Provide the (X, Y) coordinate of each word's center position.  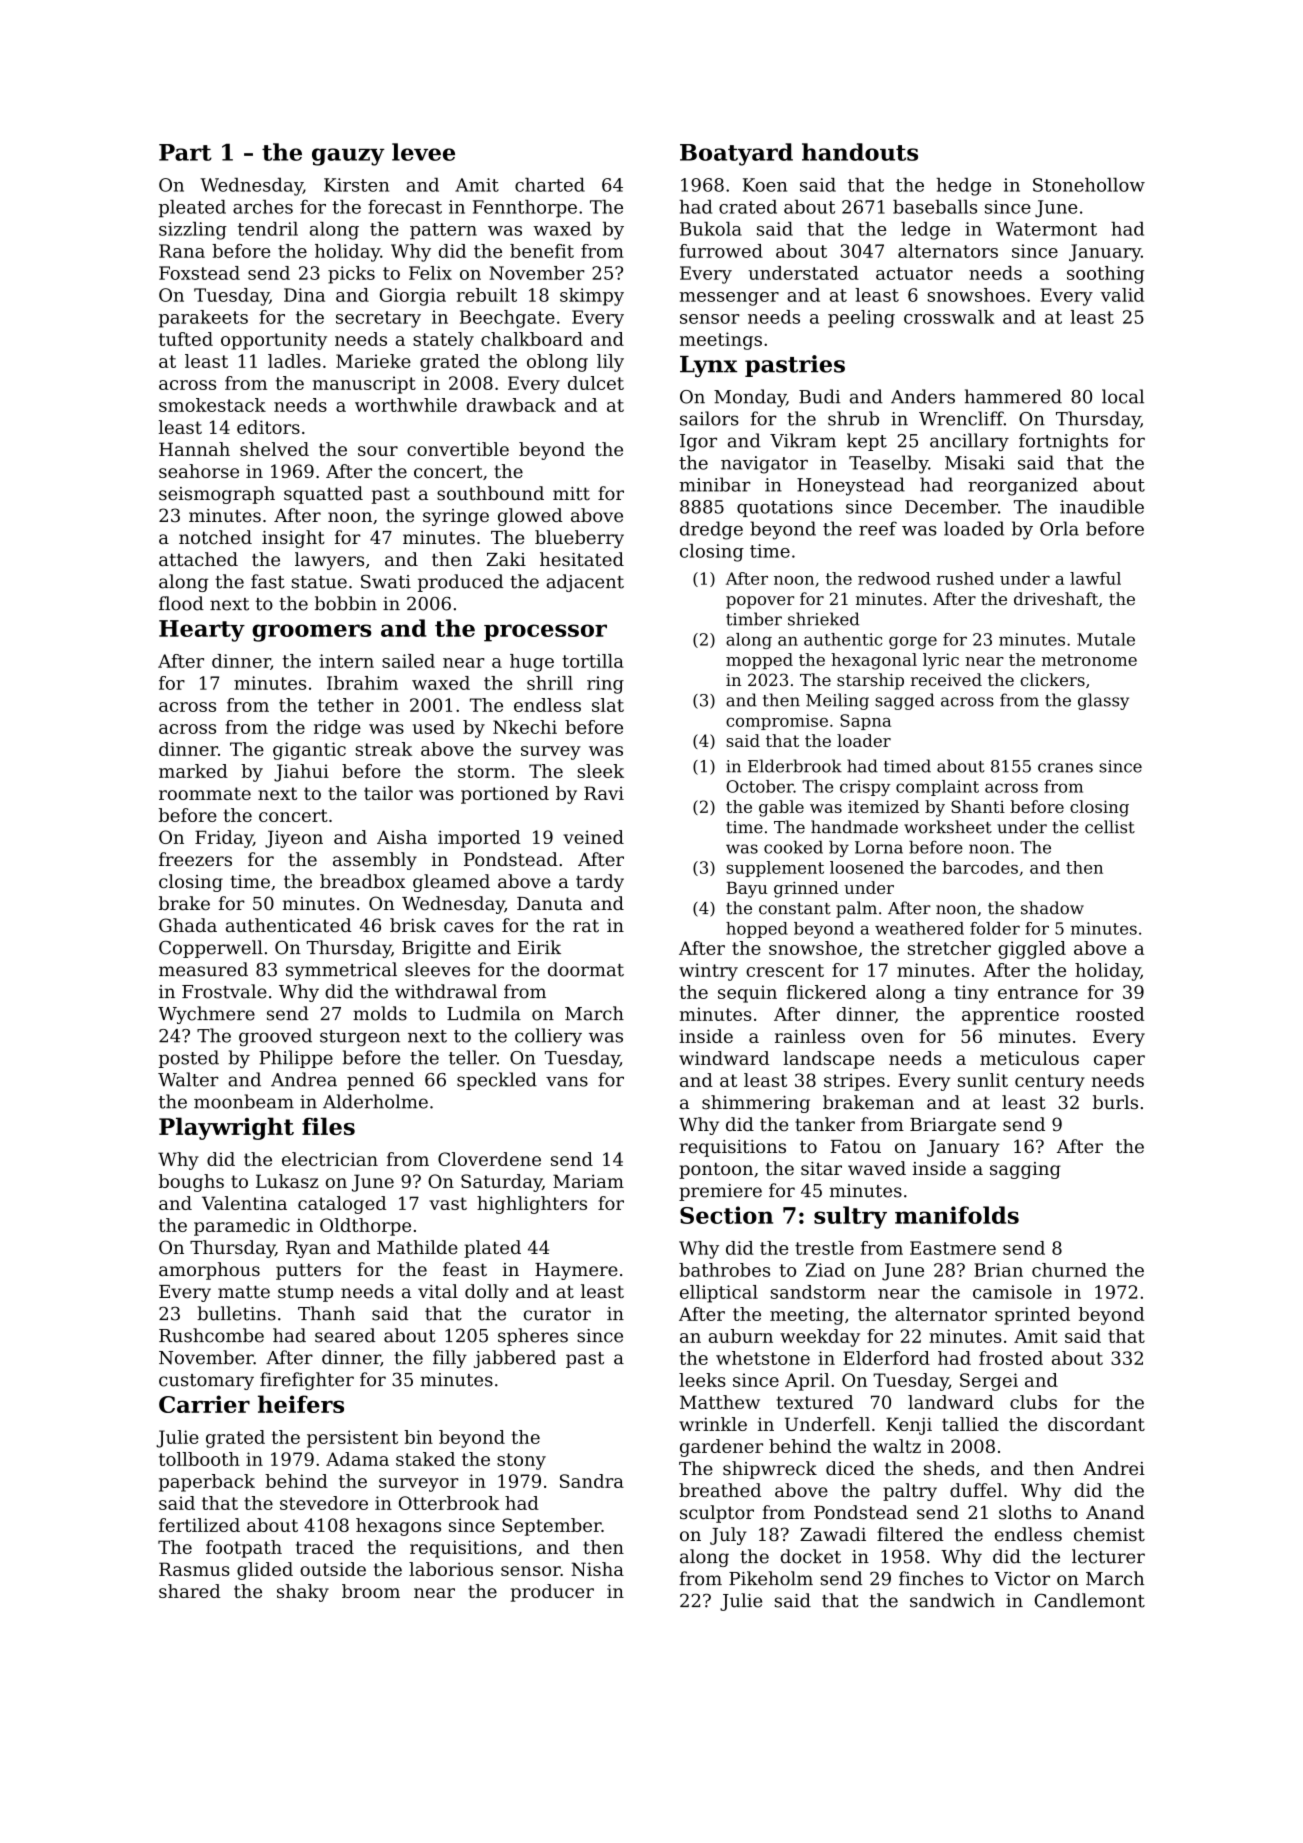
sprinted (1032, 1316)
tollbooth (199, 1459)
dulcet (596, 383)
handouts (860, 152)
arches (263, 207)
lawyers (329, 561)
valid (1122, 295)
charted (550, 185)
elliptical (719, 1294)
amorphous (209, 1271)
